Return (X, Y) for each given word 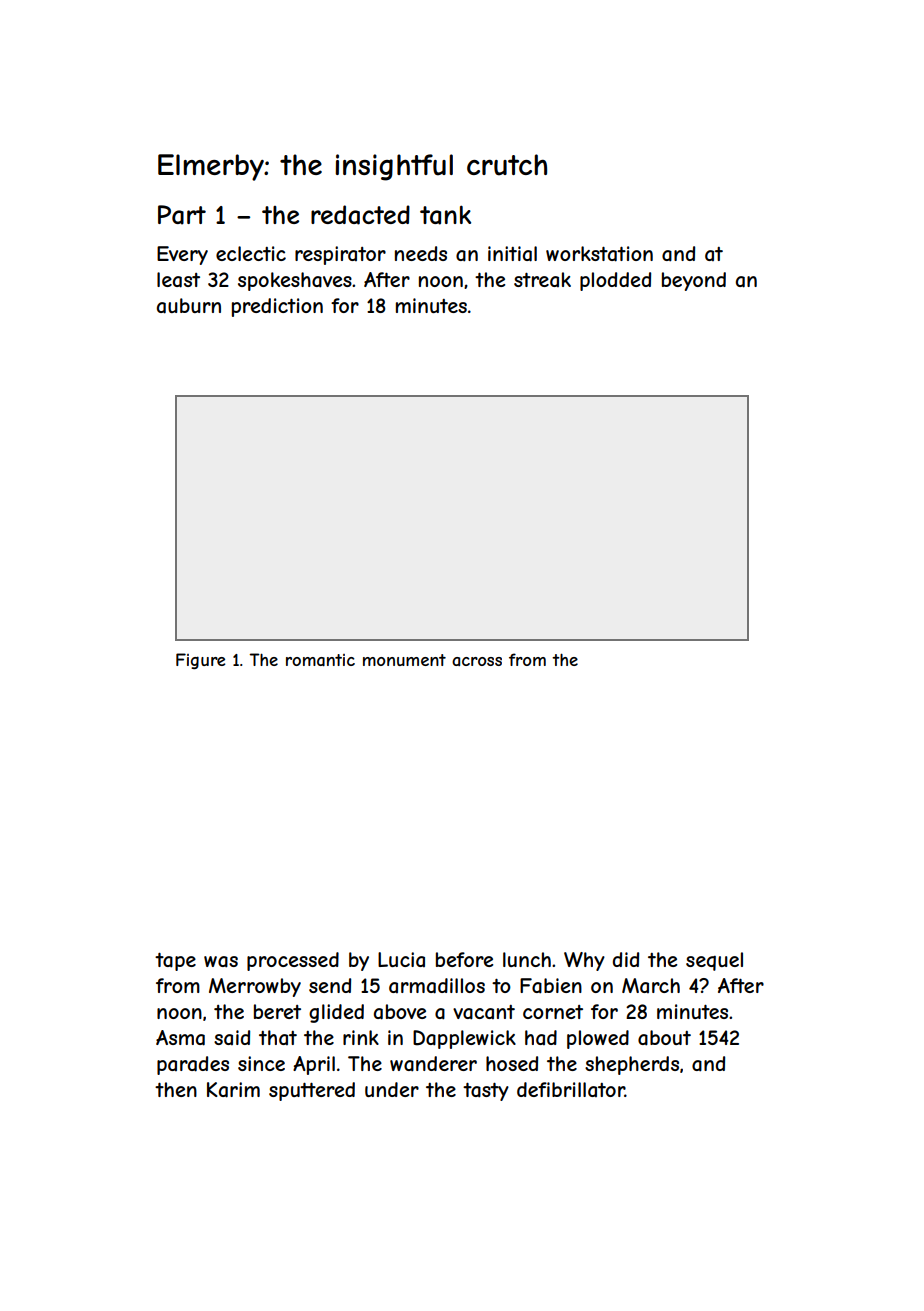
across (477, 661)
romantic (320, 660)
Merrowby (255, 987)
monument (404, 660)
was (221, 962)
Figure (200, 661)
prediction (277, 307)
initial (512, 254)
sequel (714, 961)
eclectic (251, 253)
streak (542, 279)
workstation (599, 254)
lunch (527, 959)
